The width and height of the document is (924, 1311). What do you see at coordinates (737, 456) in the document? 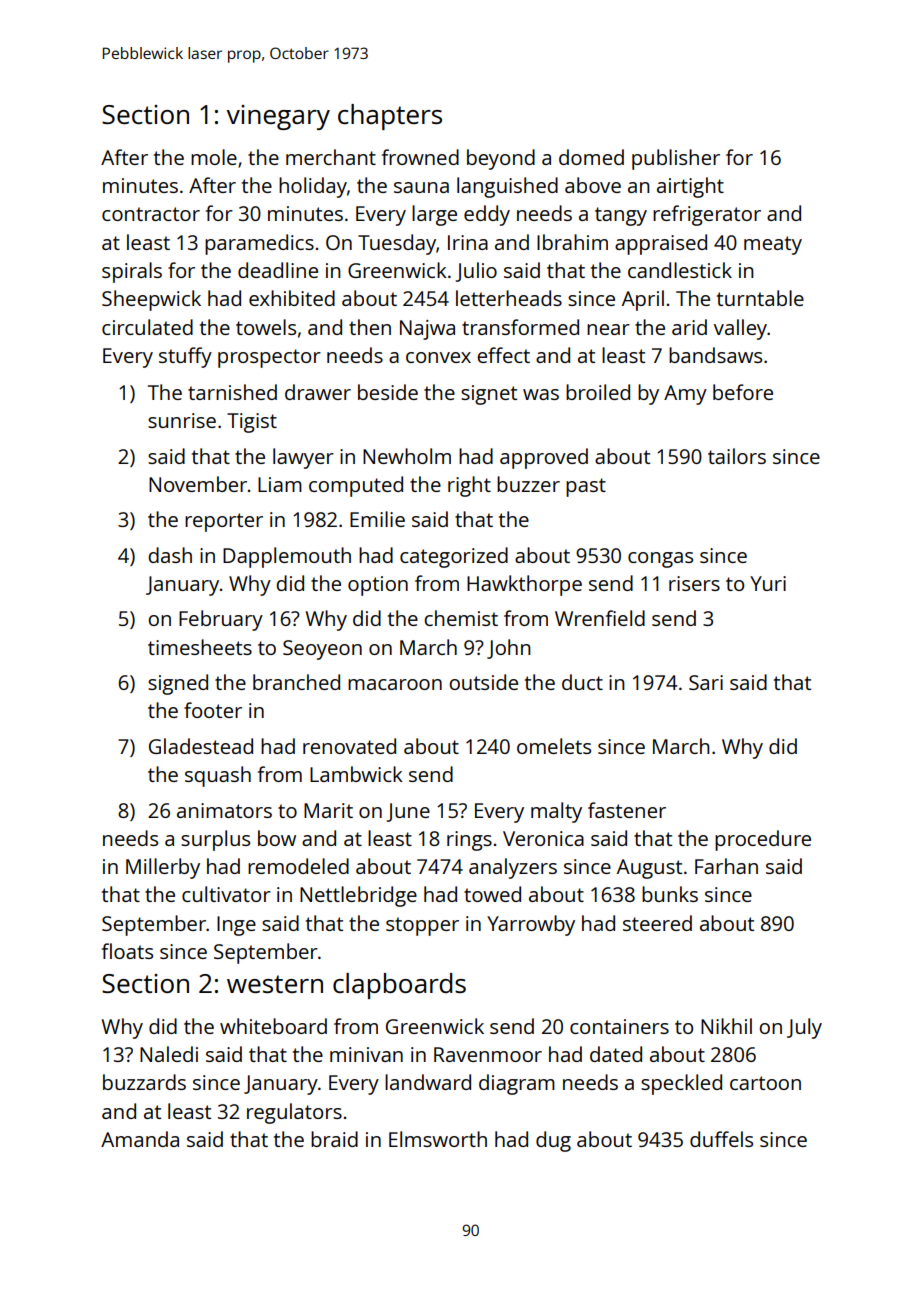
I see `tailors` at bounding box center [737, 456].
